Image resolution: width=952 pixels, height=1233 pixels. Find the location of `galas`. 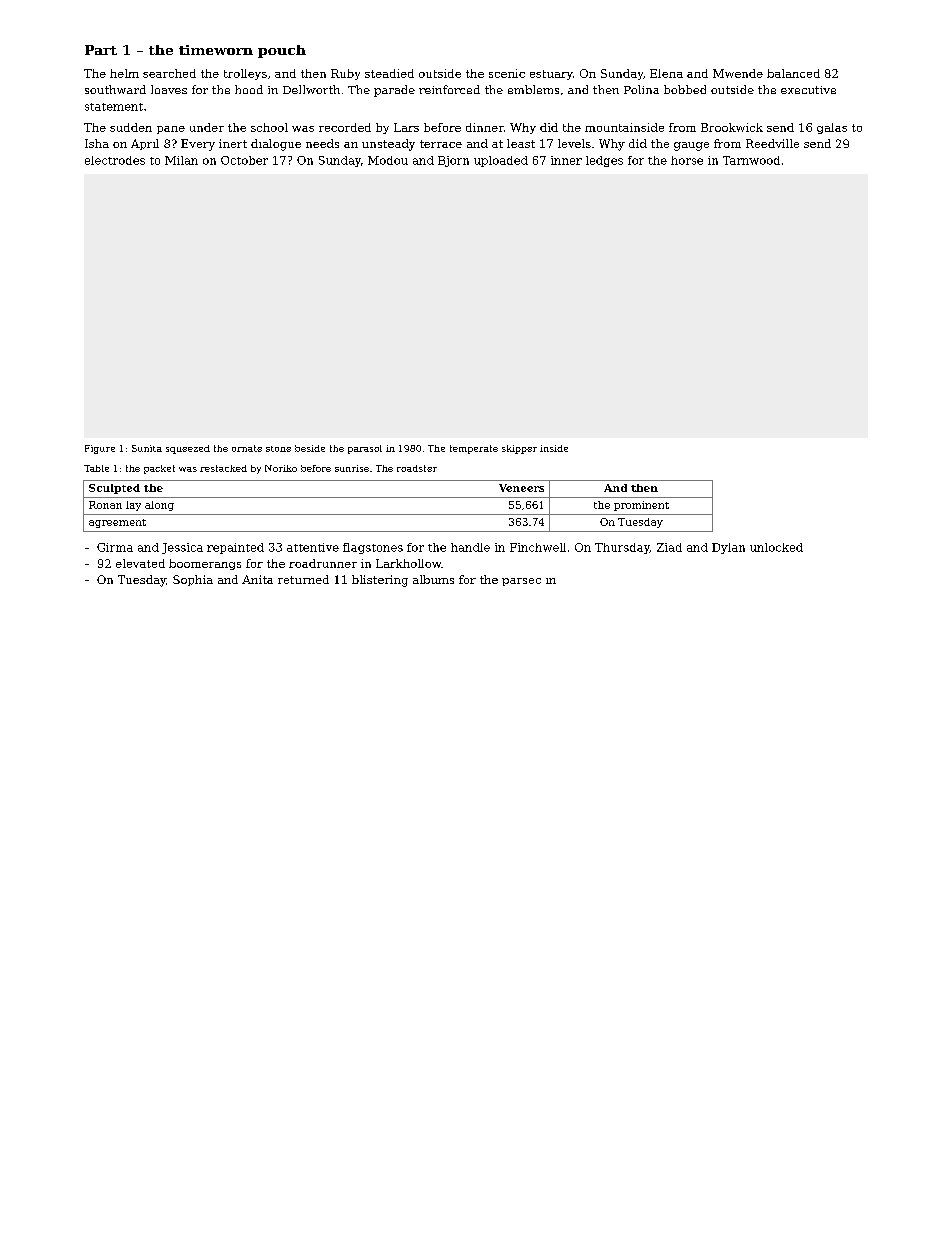

galas is located at coordinates (832, 128).
